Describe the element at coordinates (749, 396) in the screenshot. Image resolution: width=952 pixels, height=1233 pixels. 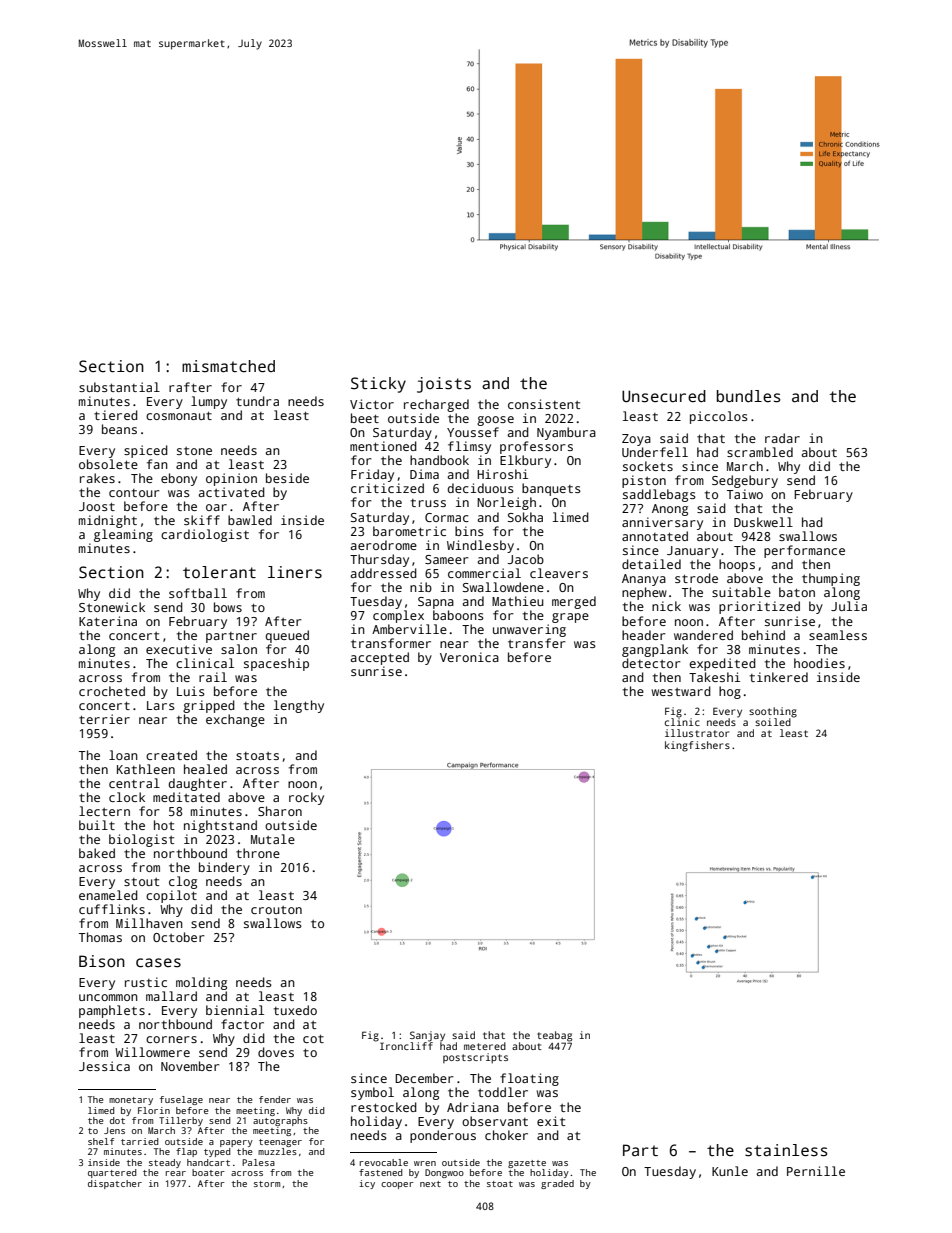
I see `bundles` at that location.
